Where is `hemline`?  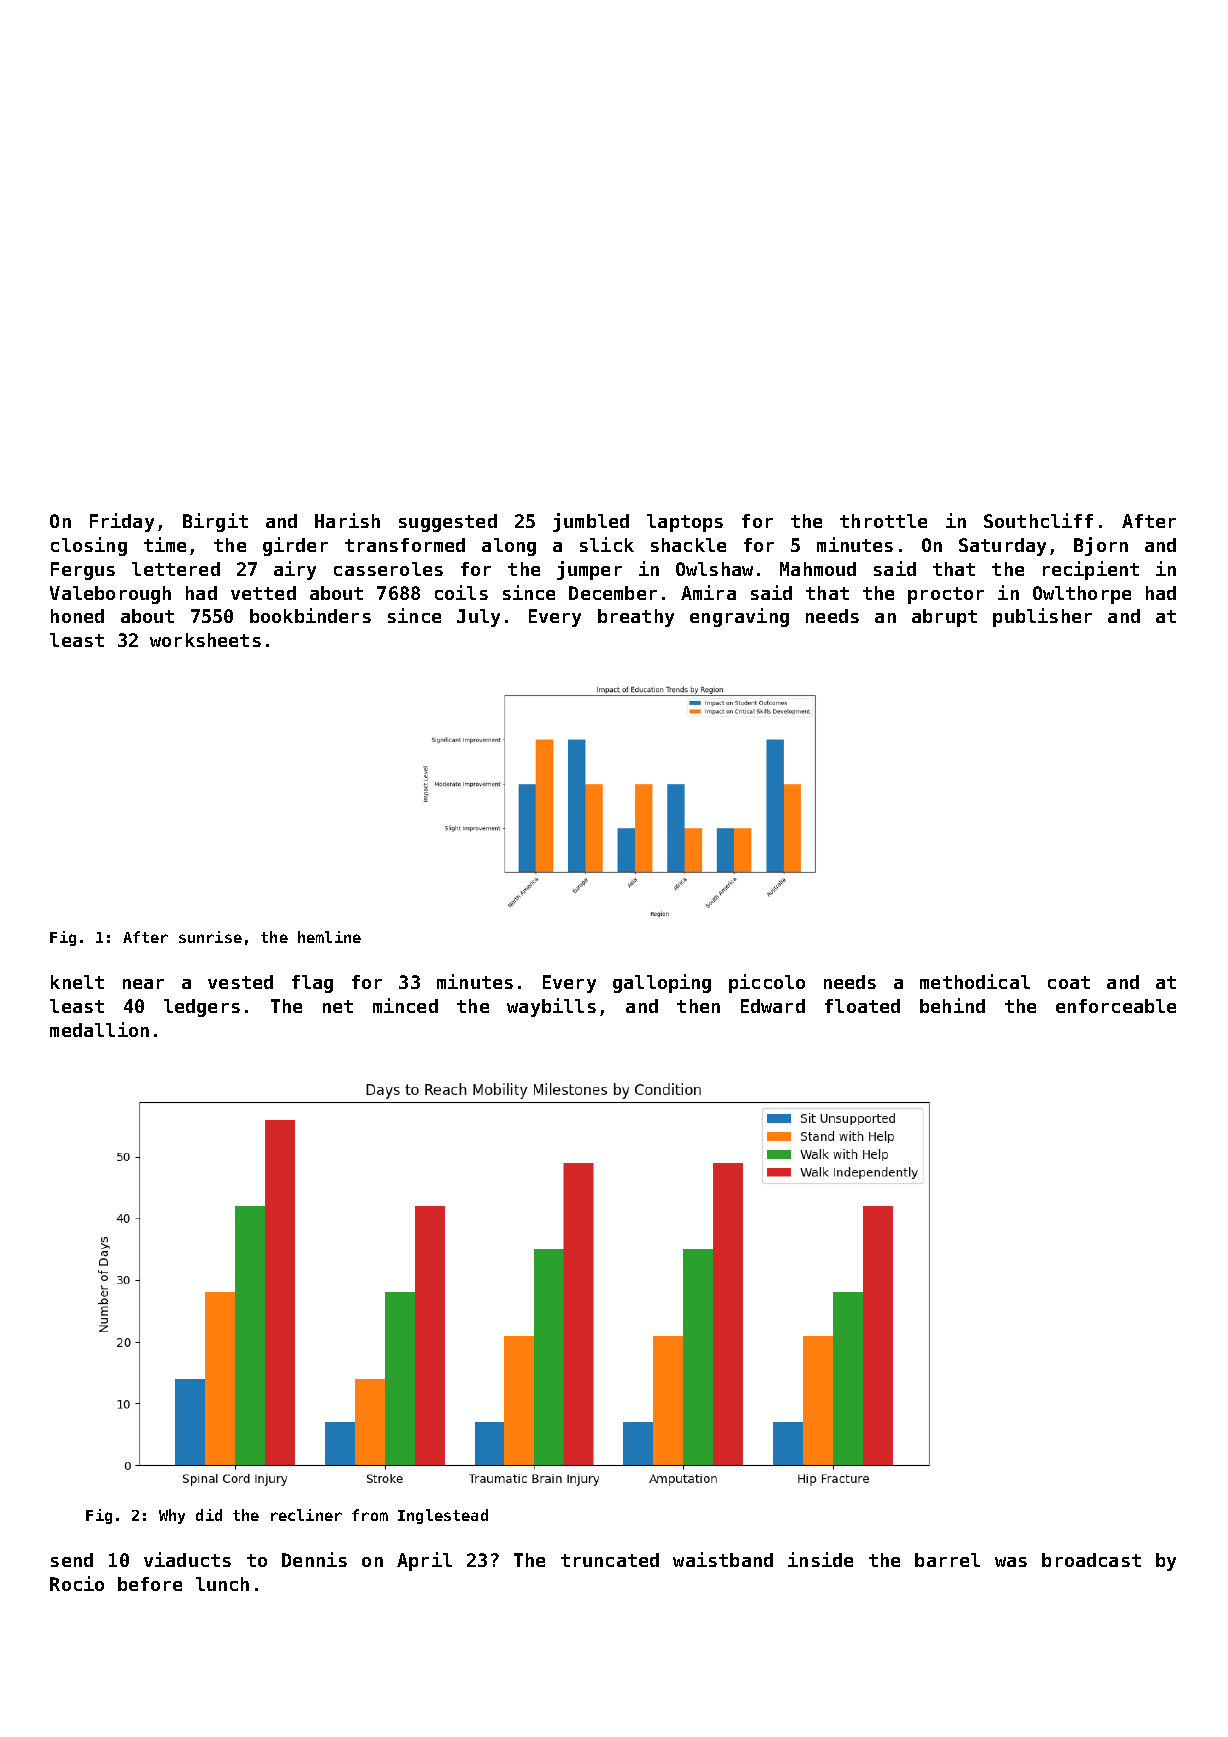
hemline is located at coordinates (329, 937).
